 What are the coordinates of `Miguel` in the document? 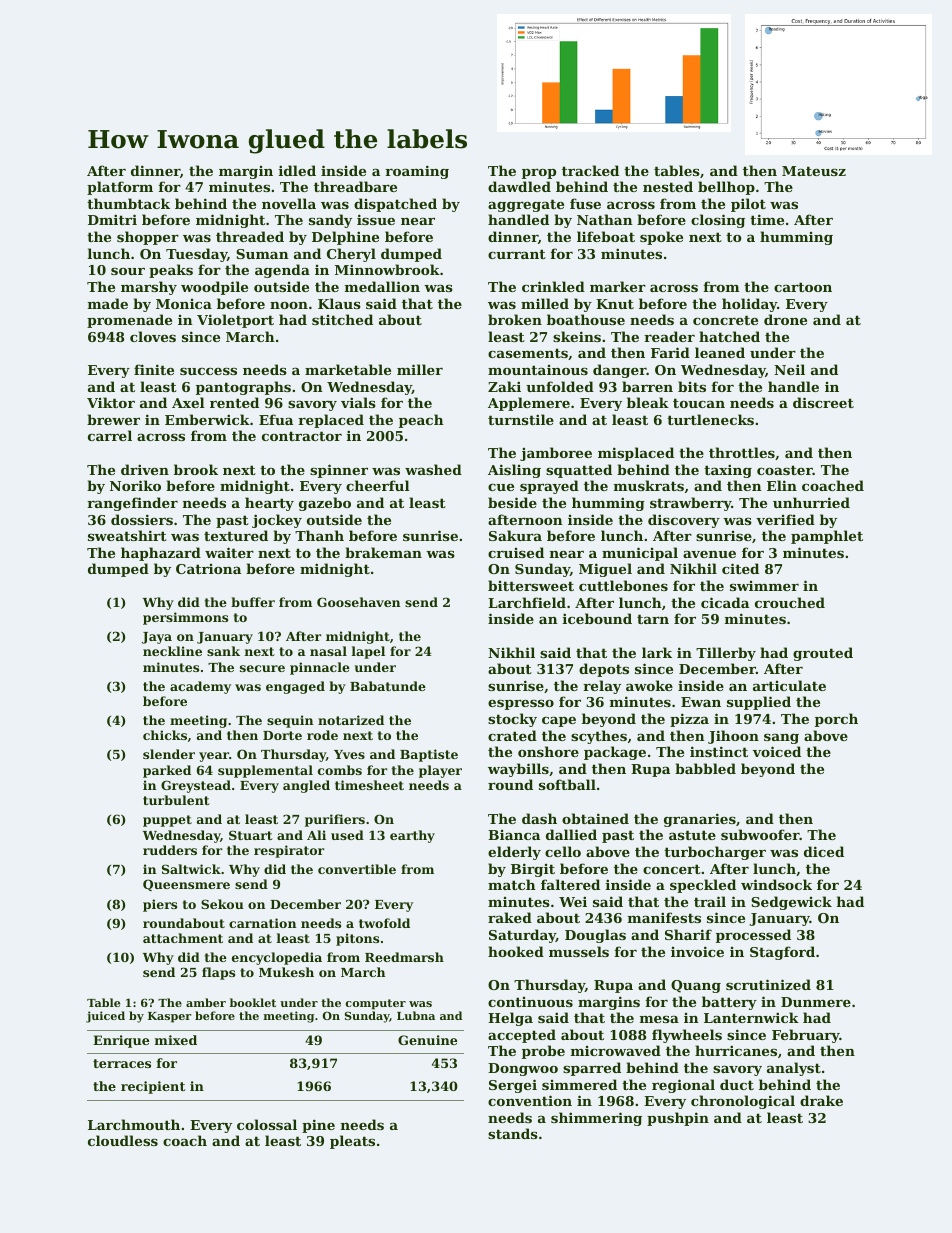 It's located at (605, 570).
